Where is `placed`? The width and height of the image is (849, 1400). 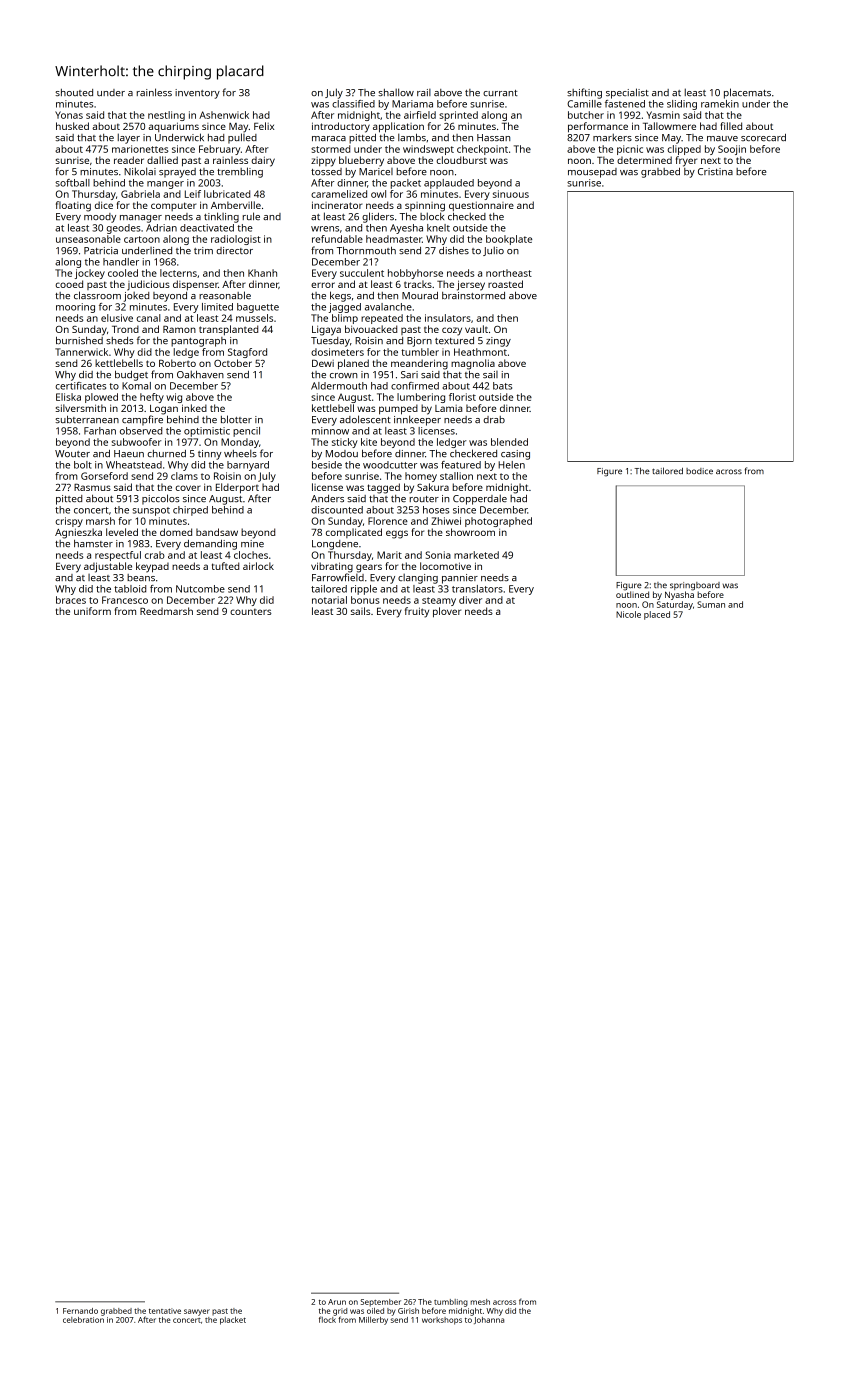 placed is located at coordinates (657, 615).
